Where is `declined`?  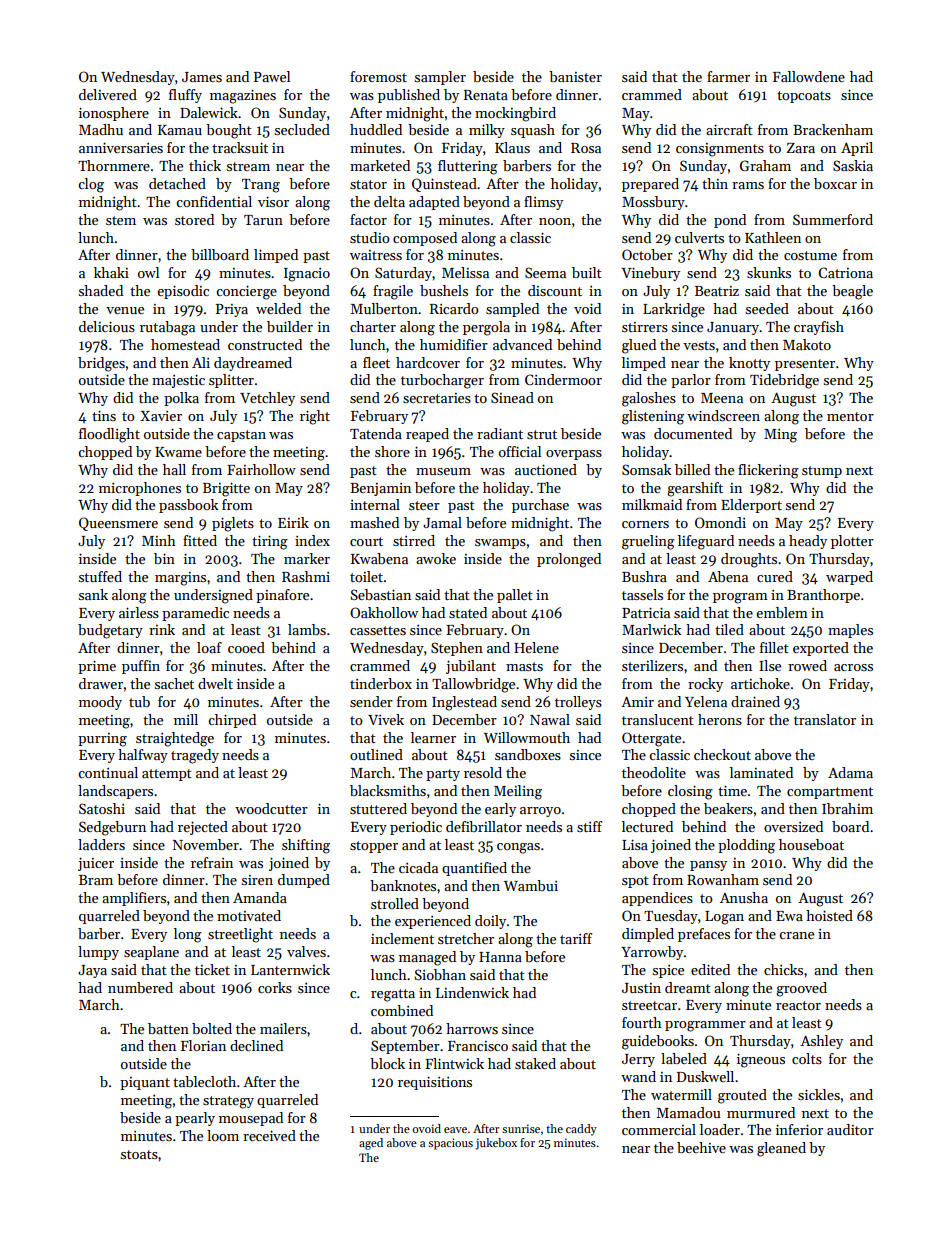 declined is located at coordinates (256, 1045).
